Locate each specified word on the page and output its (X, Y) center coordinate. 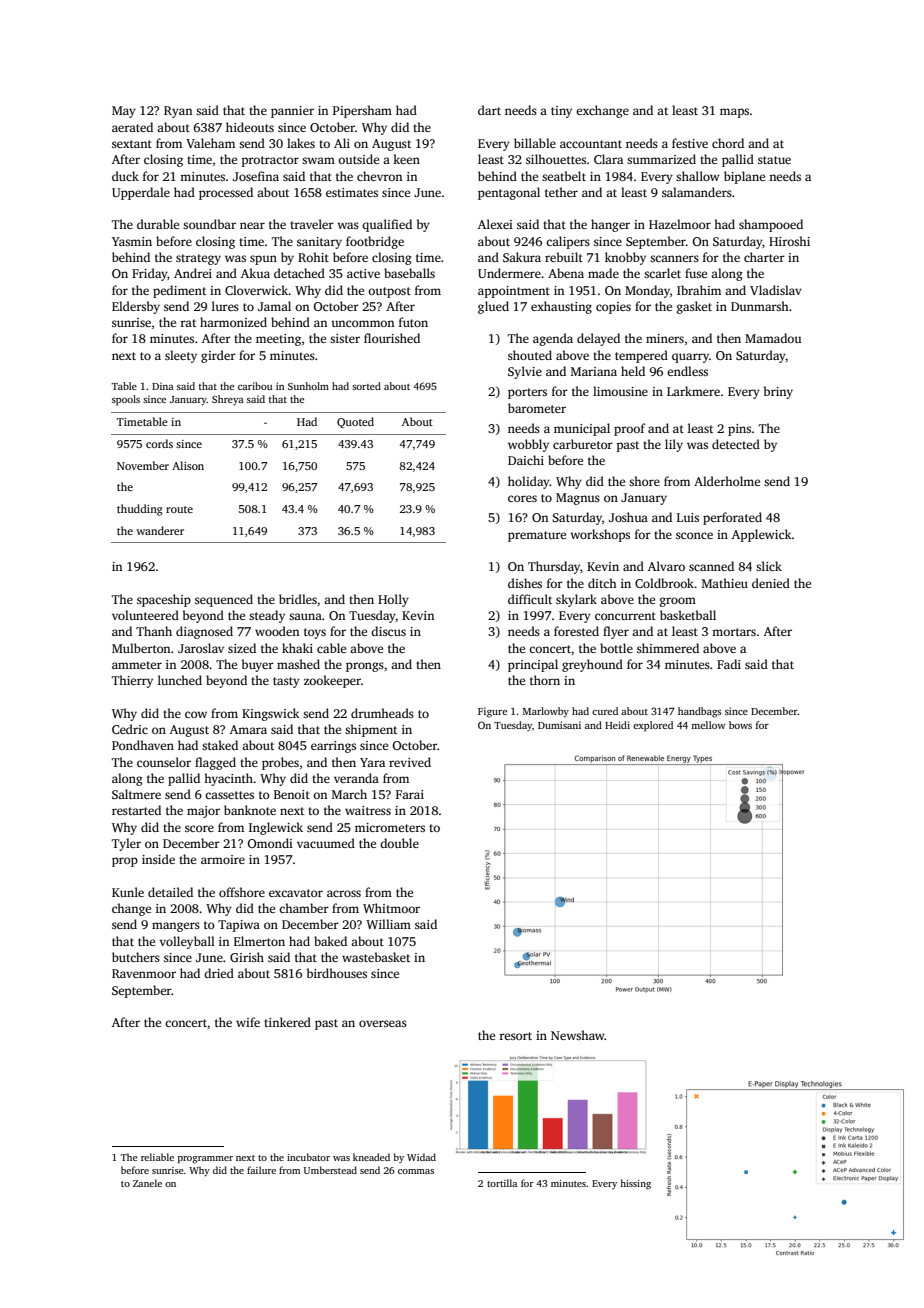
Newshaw (578, 1035)
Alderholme (727, 481)
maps (734, 113)
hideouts (250, 127)
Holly (393, 600)
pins (739, 430)
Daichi (526, 460)
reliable (157, 1157)
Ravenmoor (144, 973)
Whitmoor (391, 908)
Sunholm (308, 386)
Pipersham (362, 111)
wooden (277, 631)
